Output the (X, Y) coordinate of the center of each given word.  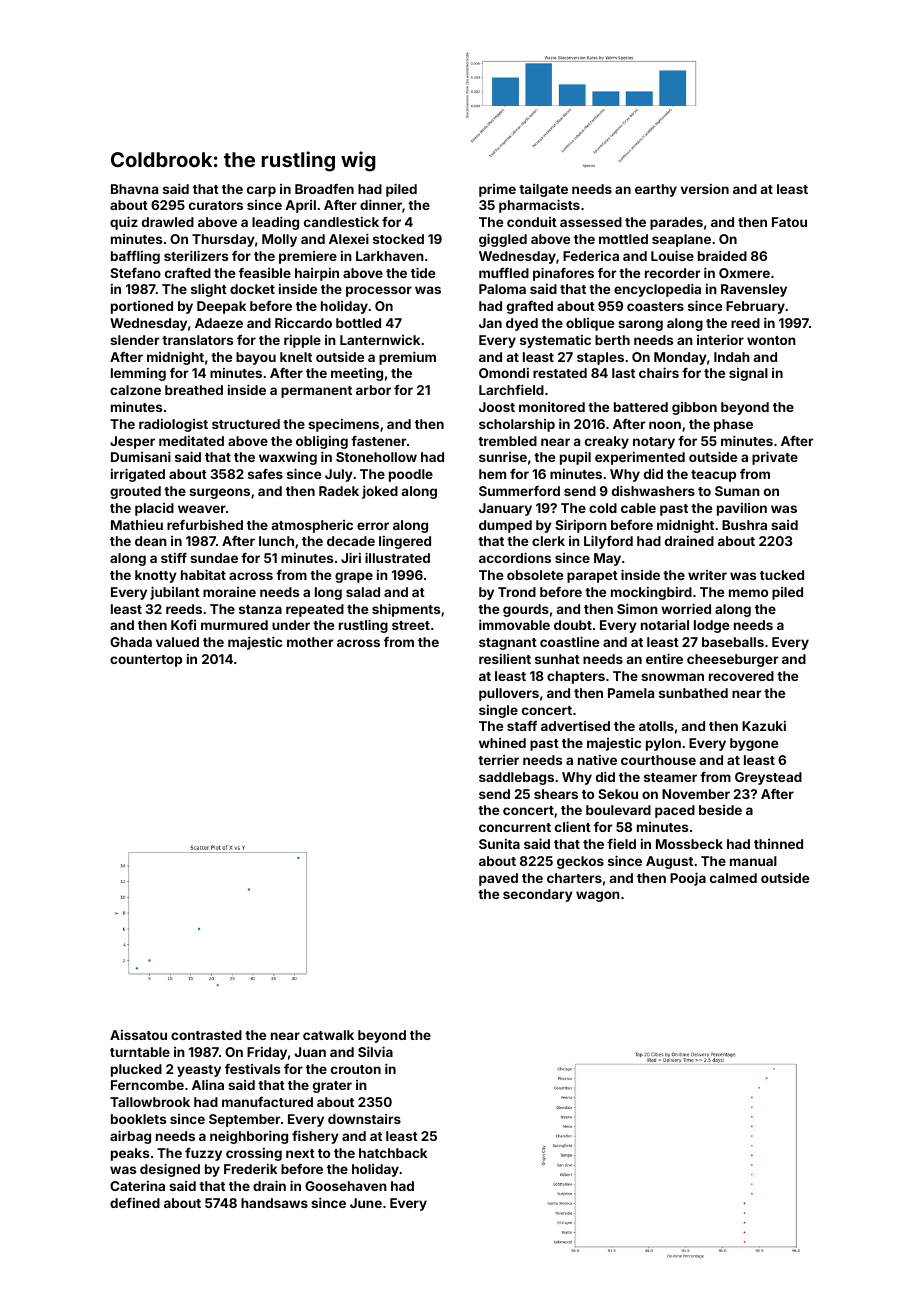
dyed (522, 324)
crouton (356, 1069)
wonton (771, 340)
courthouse (658, 760)
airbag (130, 1137)
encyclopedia (657, 290)
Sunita (499, 844)
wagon (598, 896)
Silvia (375, 1051)
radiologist (173, 425)
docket (252, 289)
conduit (532, 222)
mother (310, 642)
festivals (252, 1069)
